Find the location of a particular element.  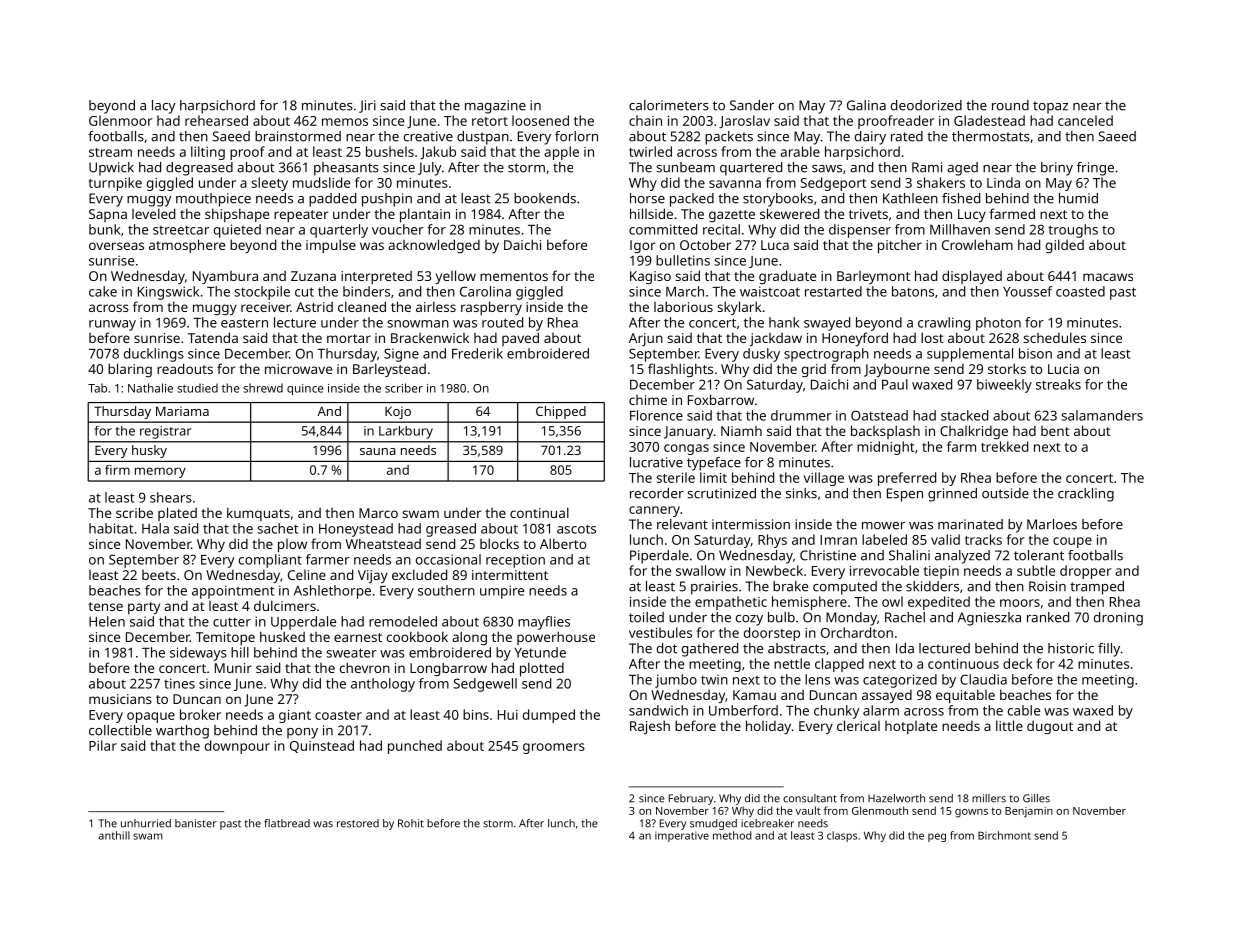

Galina is located at coordinates (866, 105).
